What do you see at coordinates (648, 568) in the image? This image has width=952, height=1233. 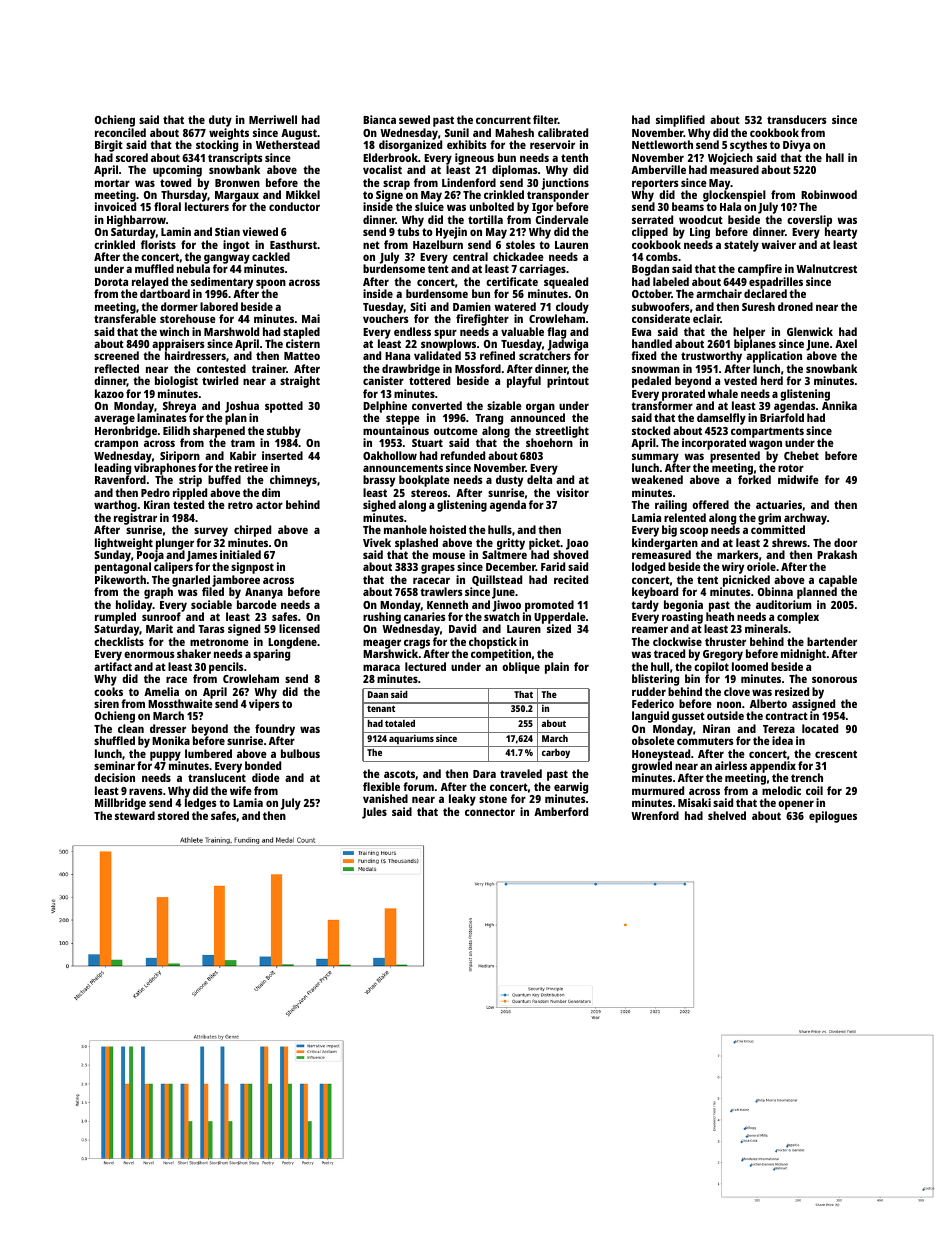 I see `lodged` at bounding box center [648, 568].
